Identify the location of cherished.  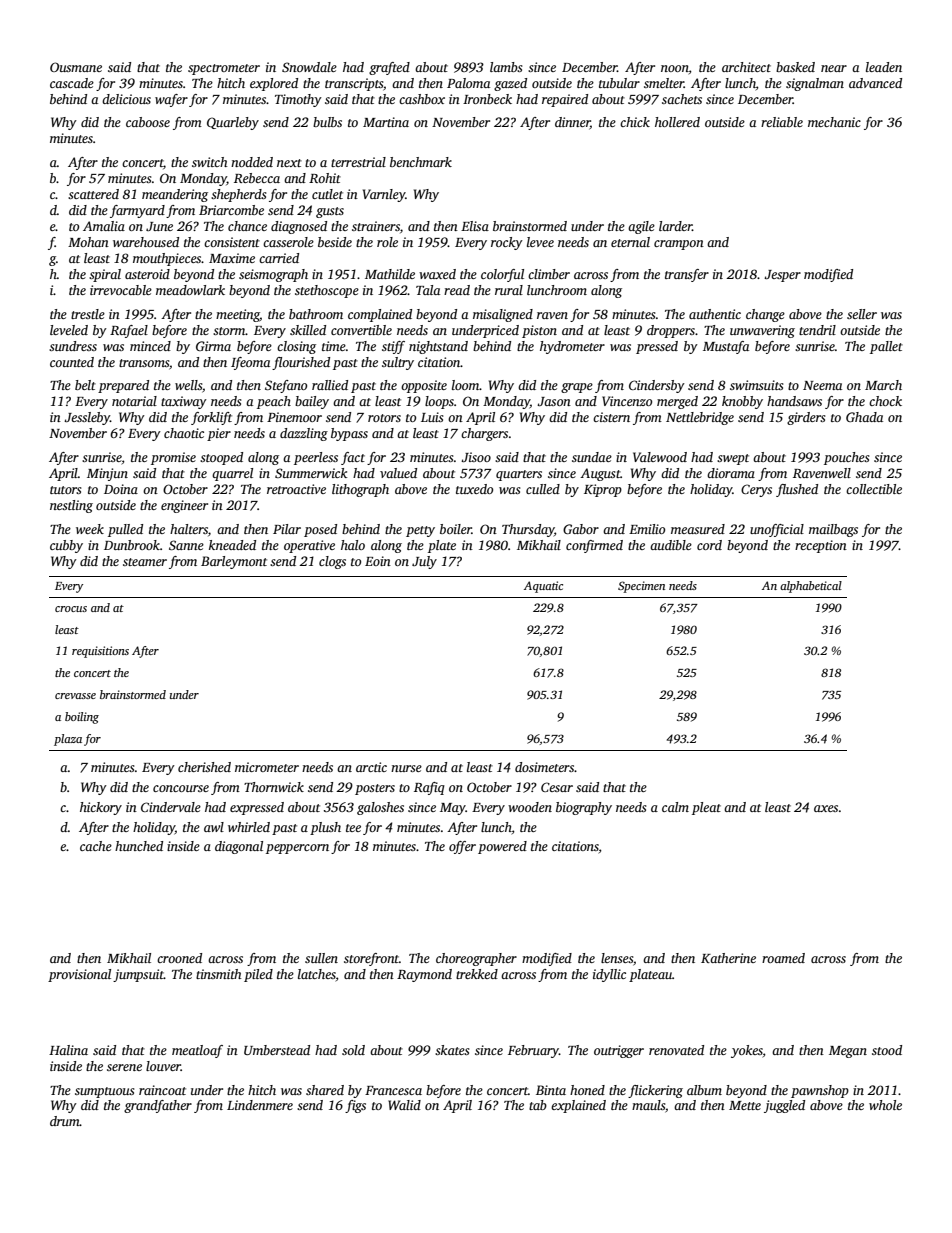
(204, 767).
